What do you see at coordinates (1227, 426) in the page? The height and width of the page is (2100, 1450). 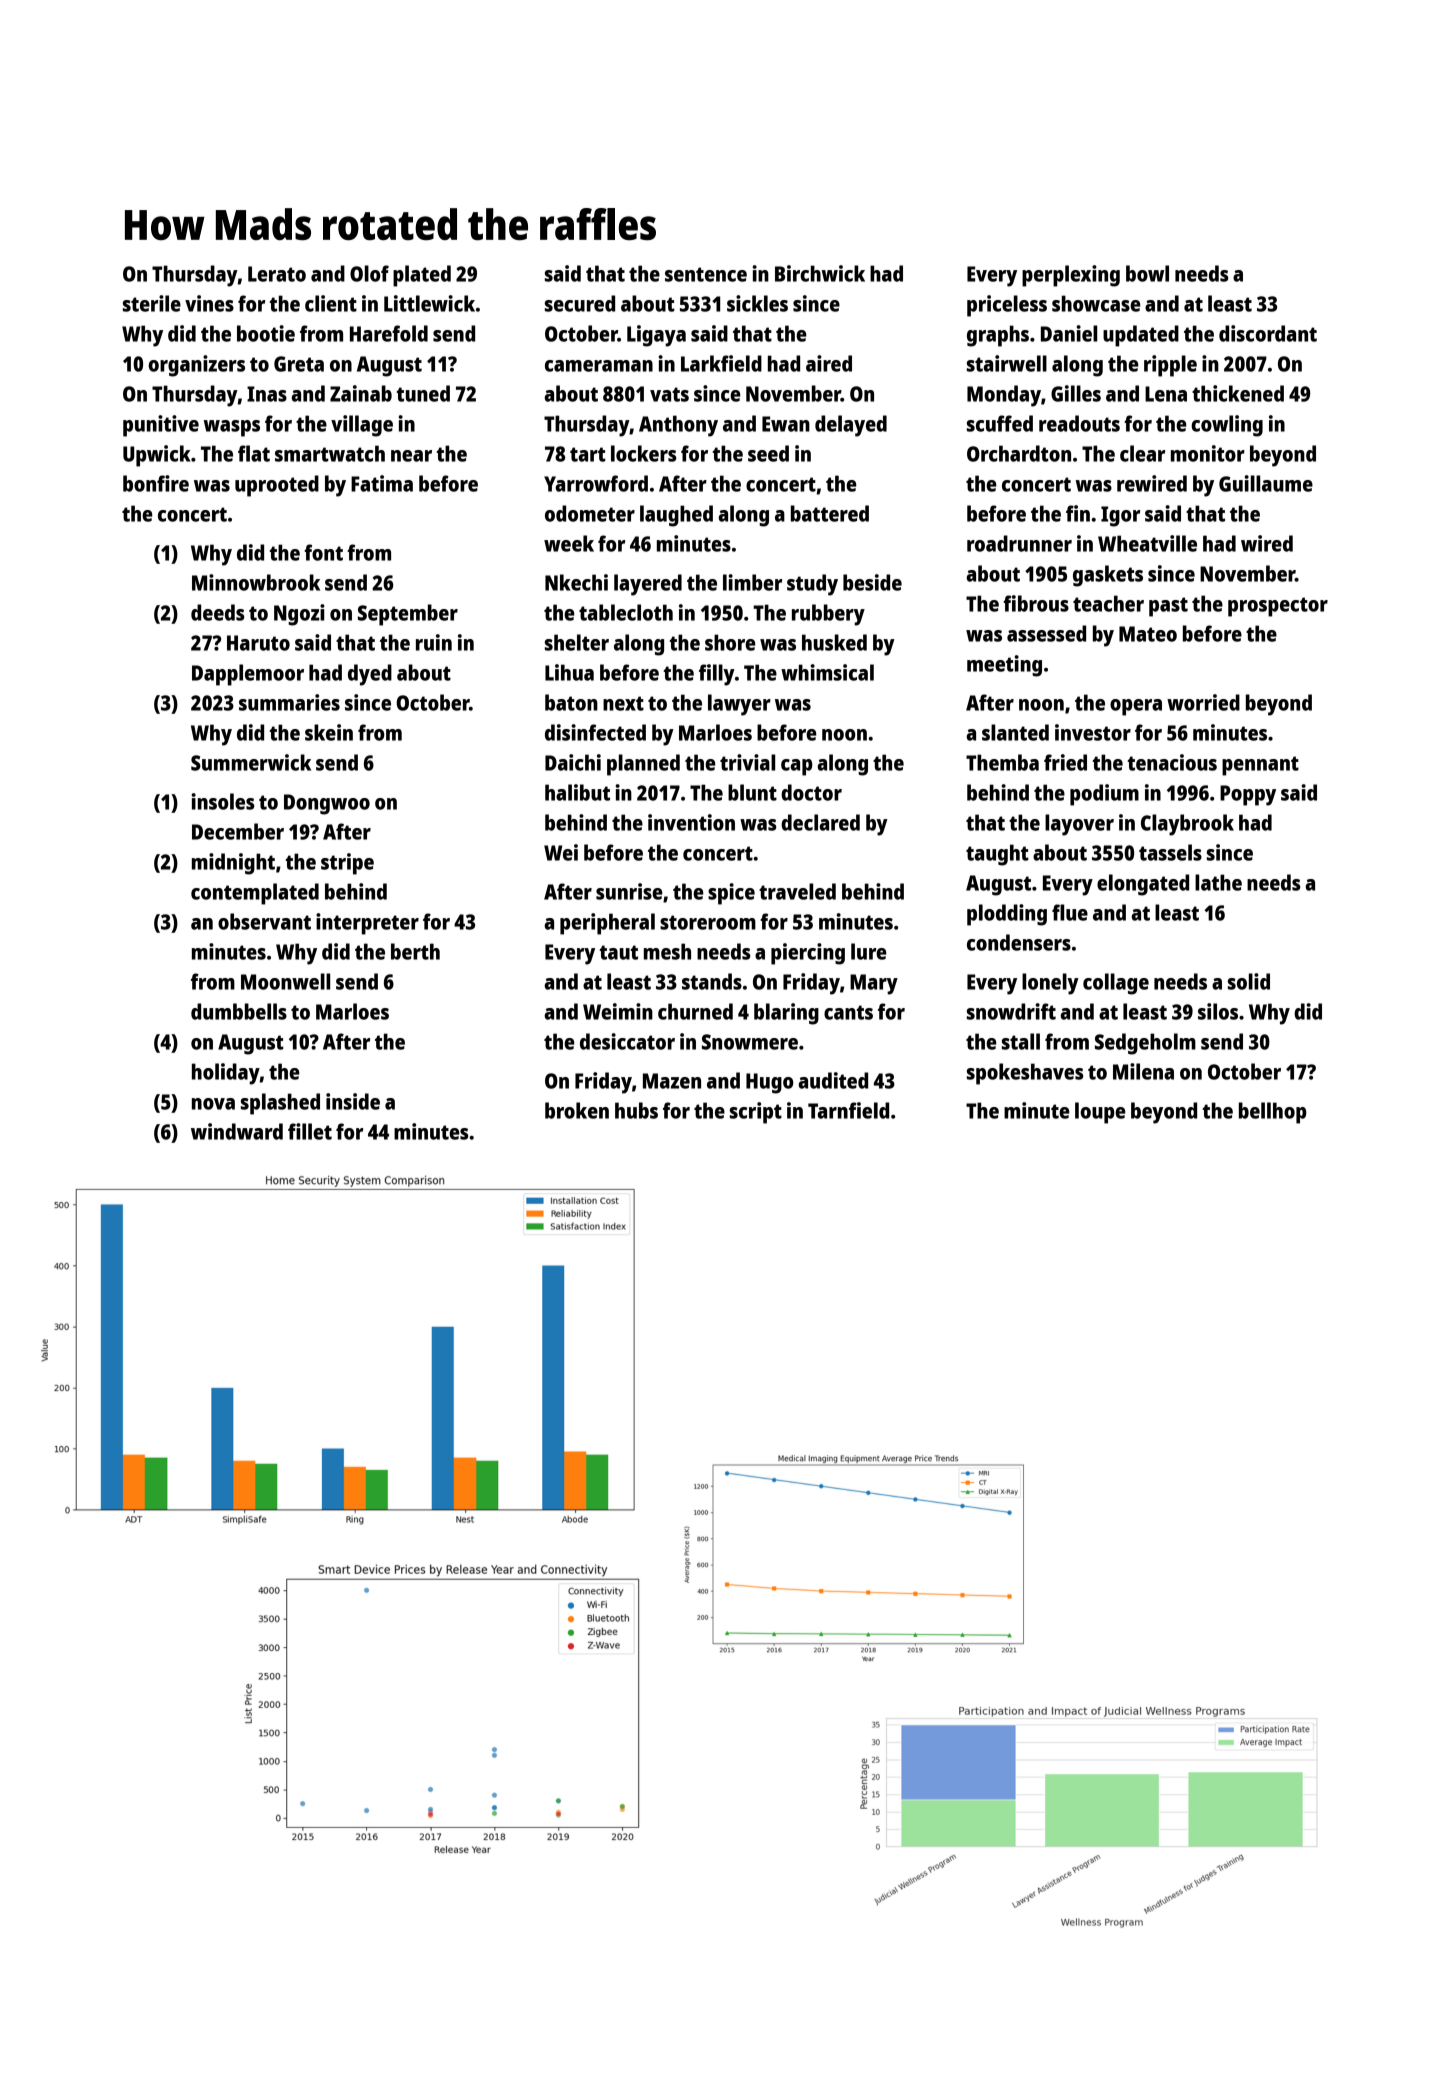 I see `cowling` at bounding box center [1227, 426].
